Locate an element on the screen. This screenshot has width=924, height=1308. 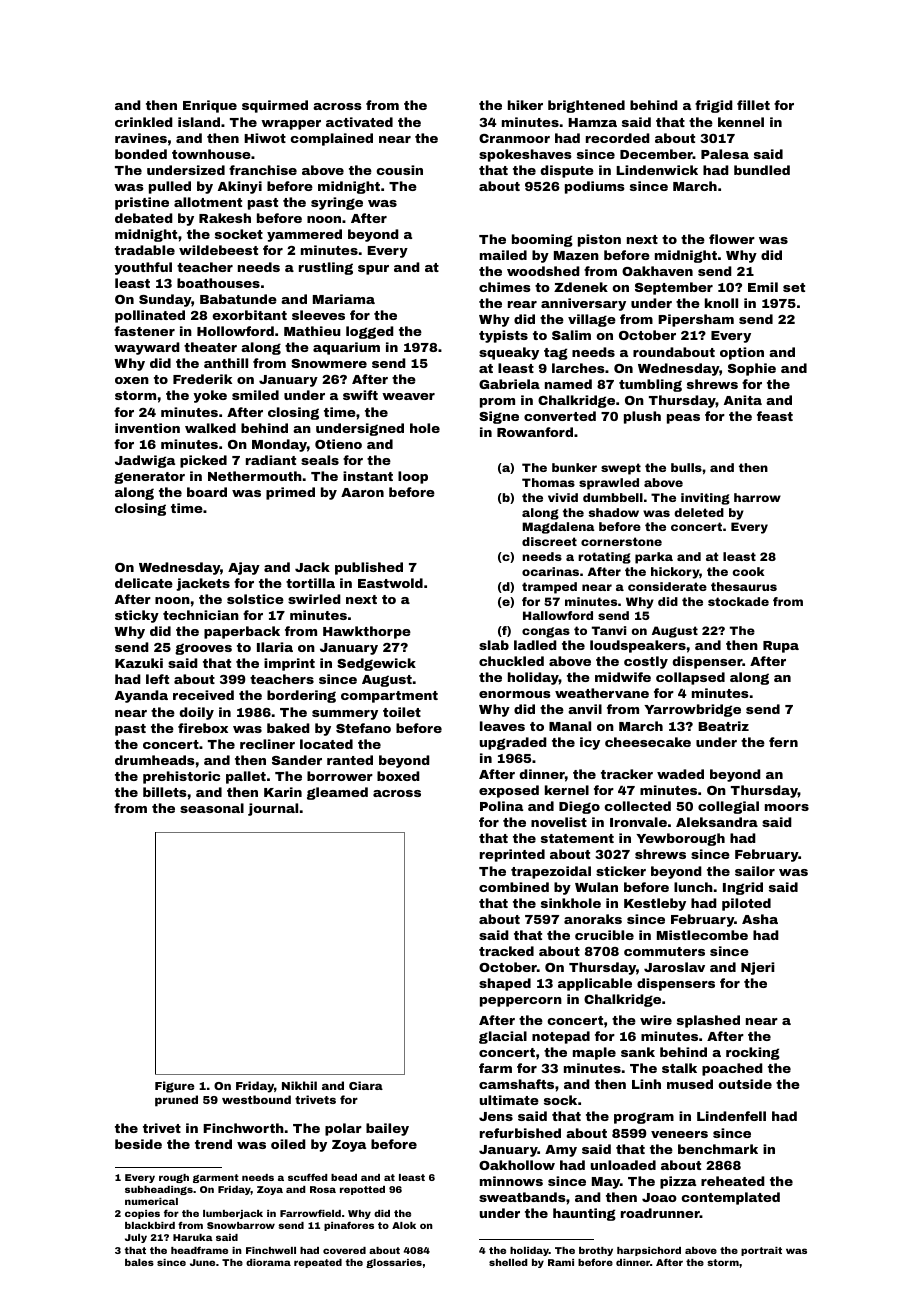
firebox is located at coordinates (203, 728).
